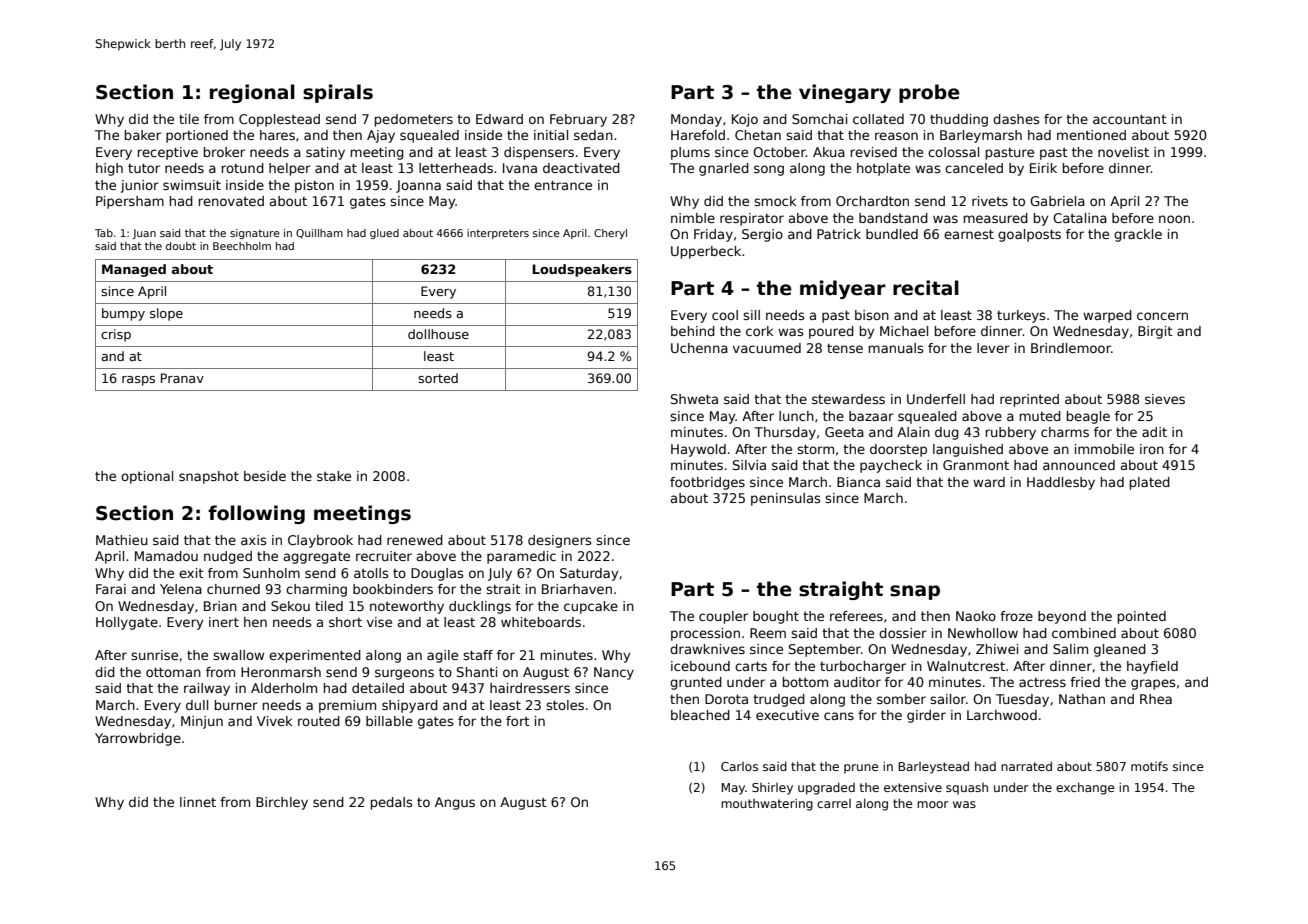 The image size is (1308, 924). Describe the element at coordinates (1149, 766) in the screenshot. I see `motifs` at that location.
